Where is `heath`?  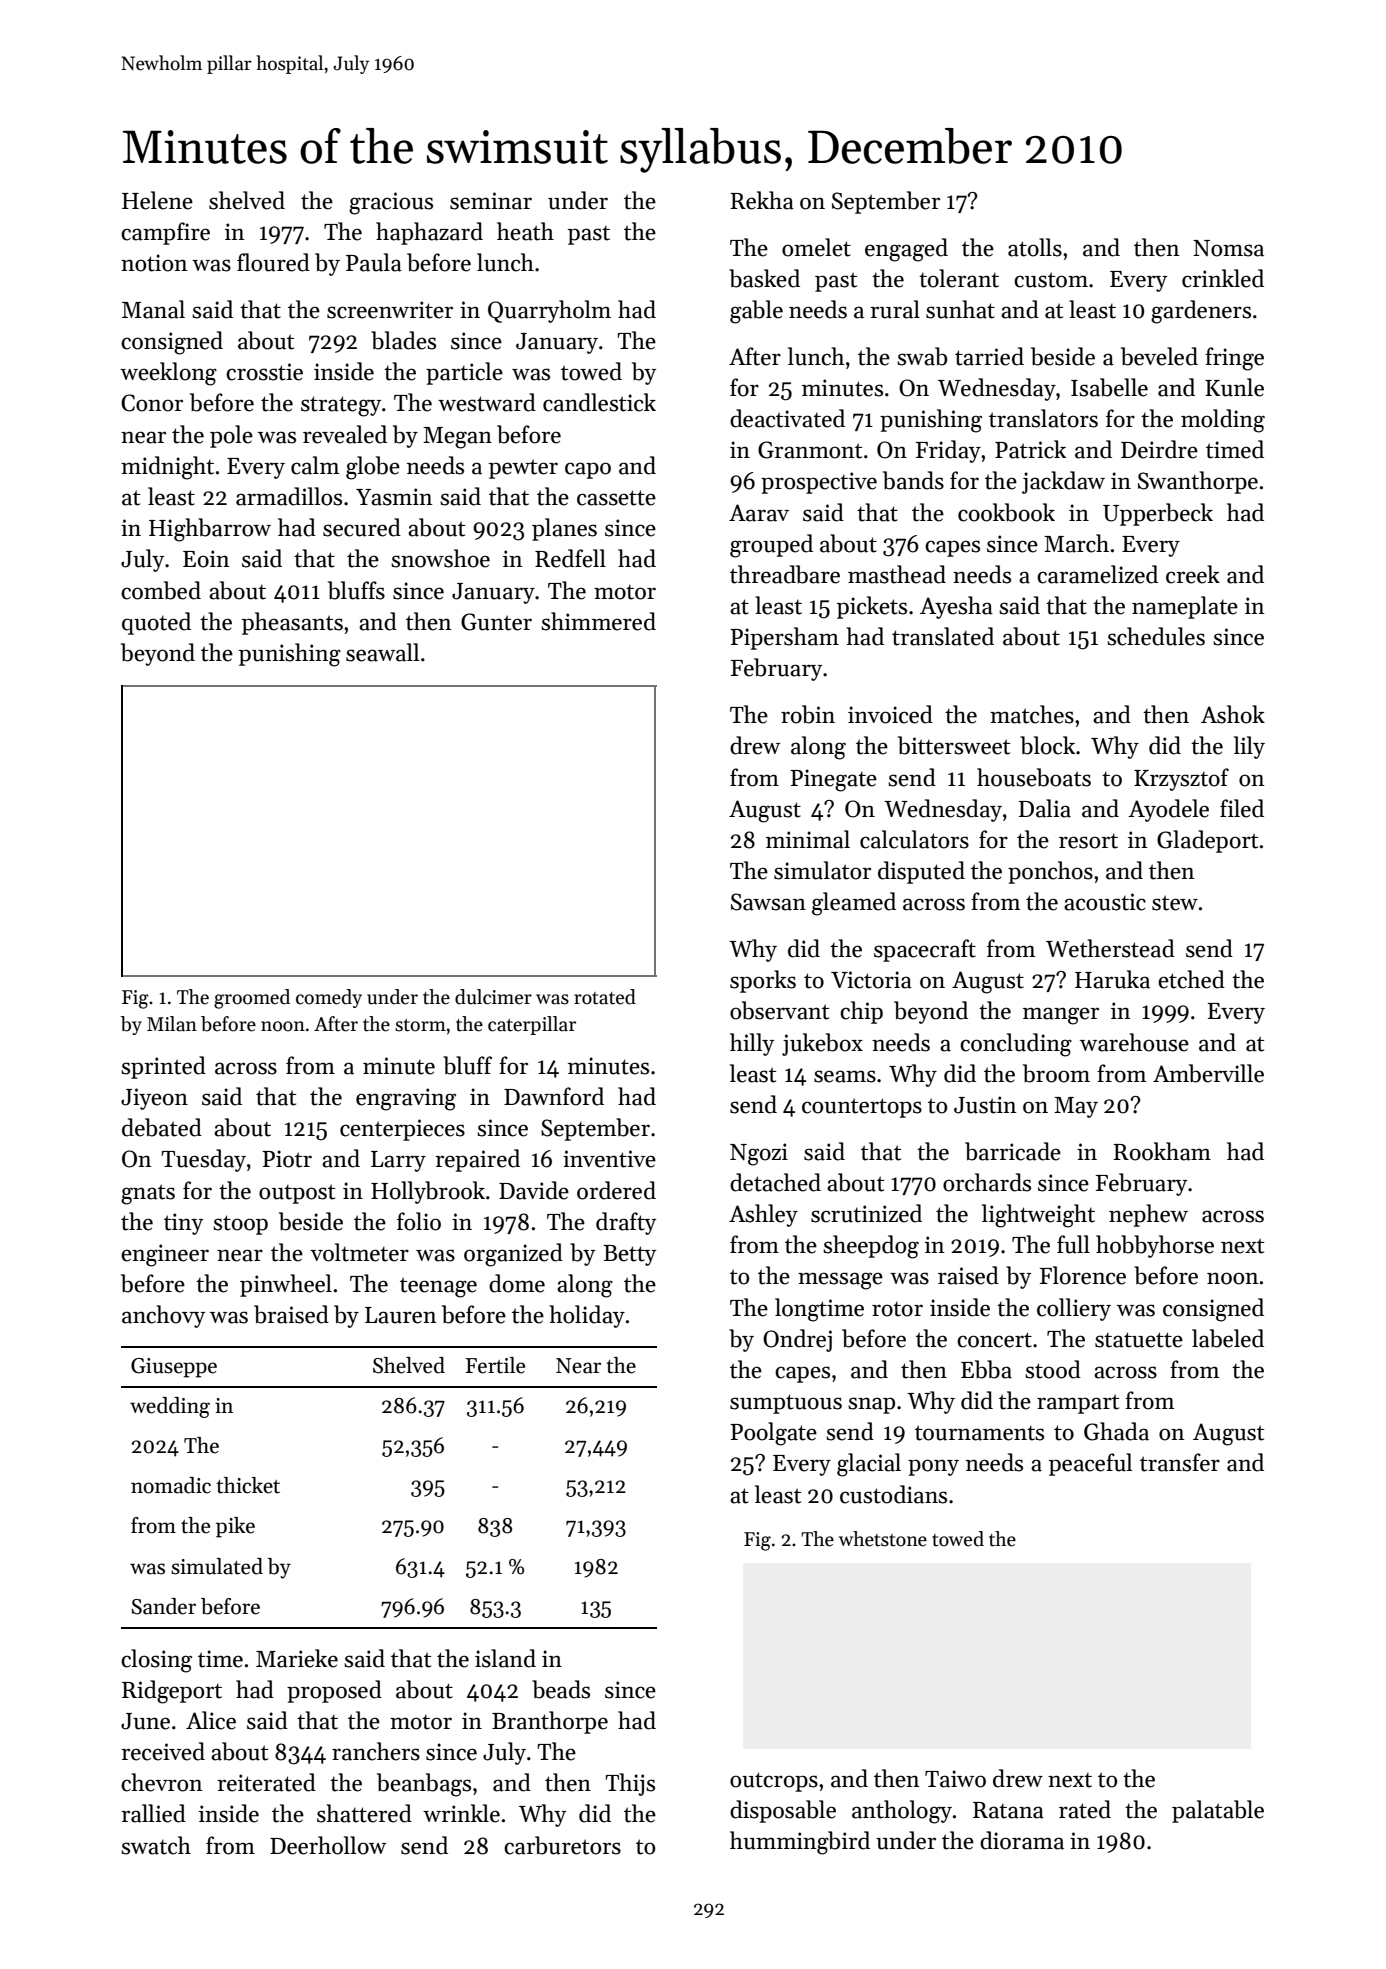
heath is located at coordinates (525, 231).
